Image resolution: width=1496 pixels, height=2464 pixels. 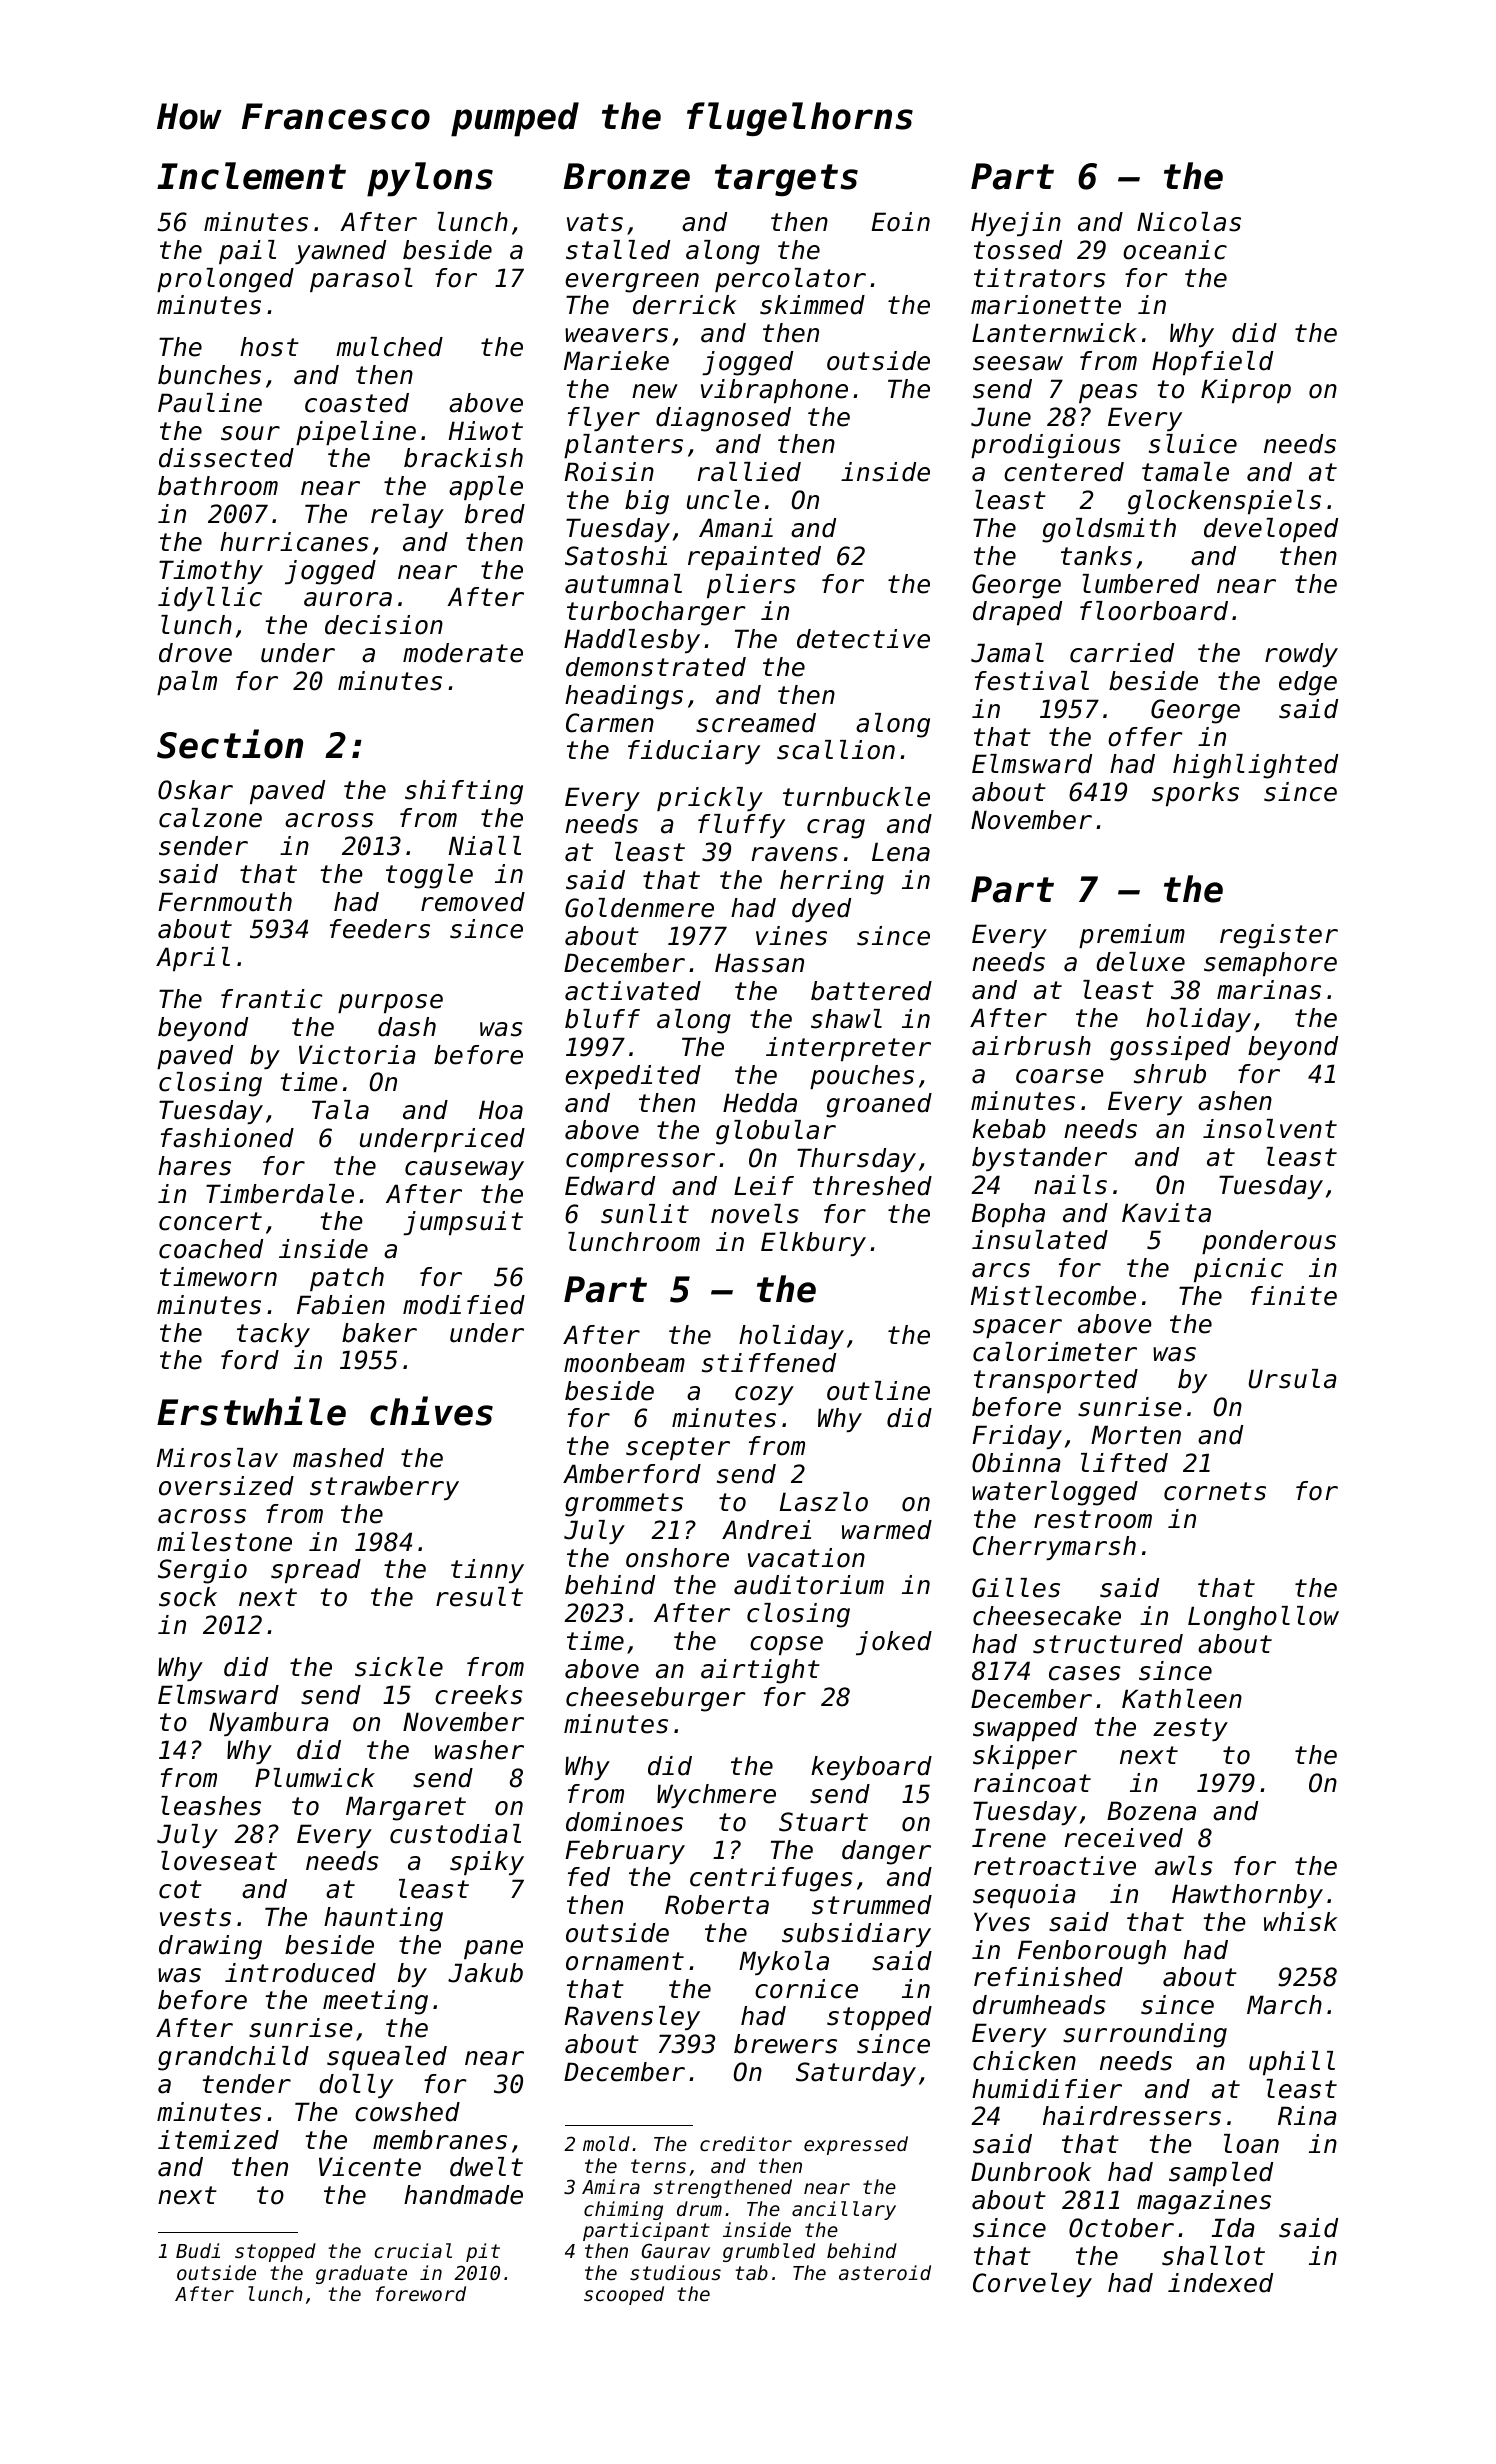 What do you see at coordinates (710, 799) in the page?
I see `prickly` at bounding box center [710, 799].
